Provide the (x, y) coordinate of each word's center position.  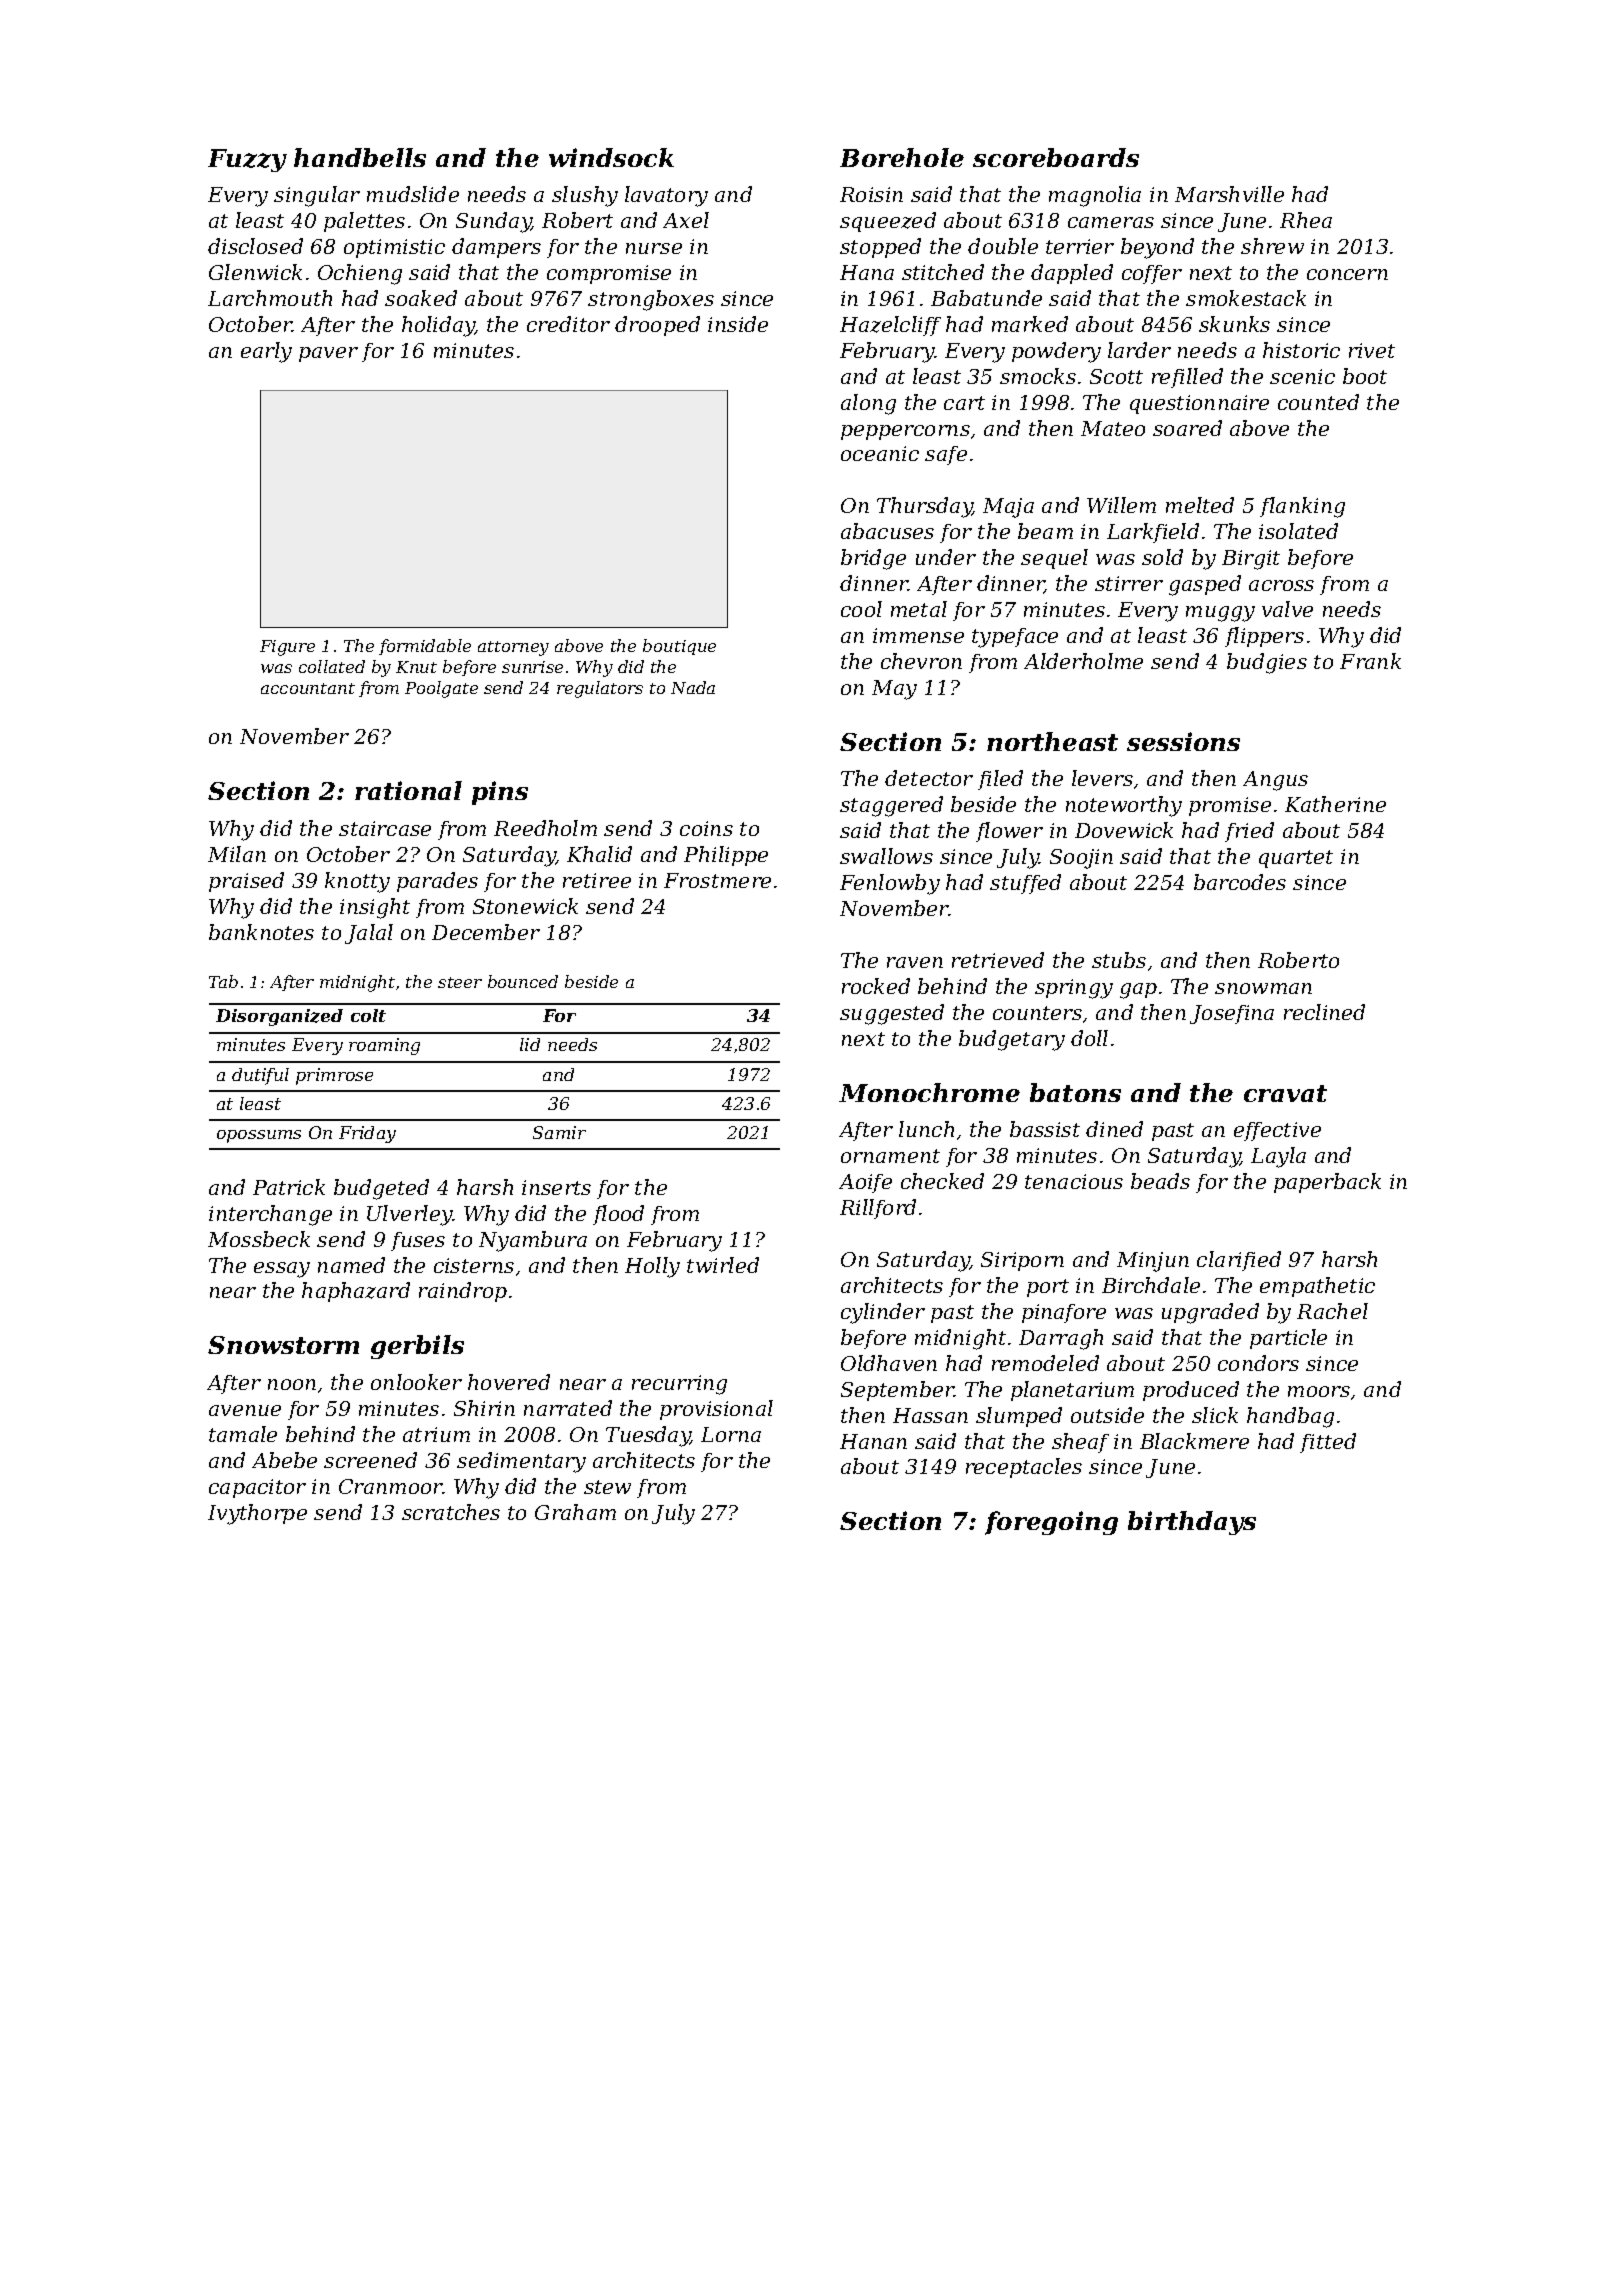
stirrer (1129, 583)
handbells (360, 157)
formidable (425, 647)
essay (282, 1270)
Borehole (902, 157)
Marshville (1229, 194)
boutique (679, 647)
